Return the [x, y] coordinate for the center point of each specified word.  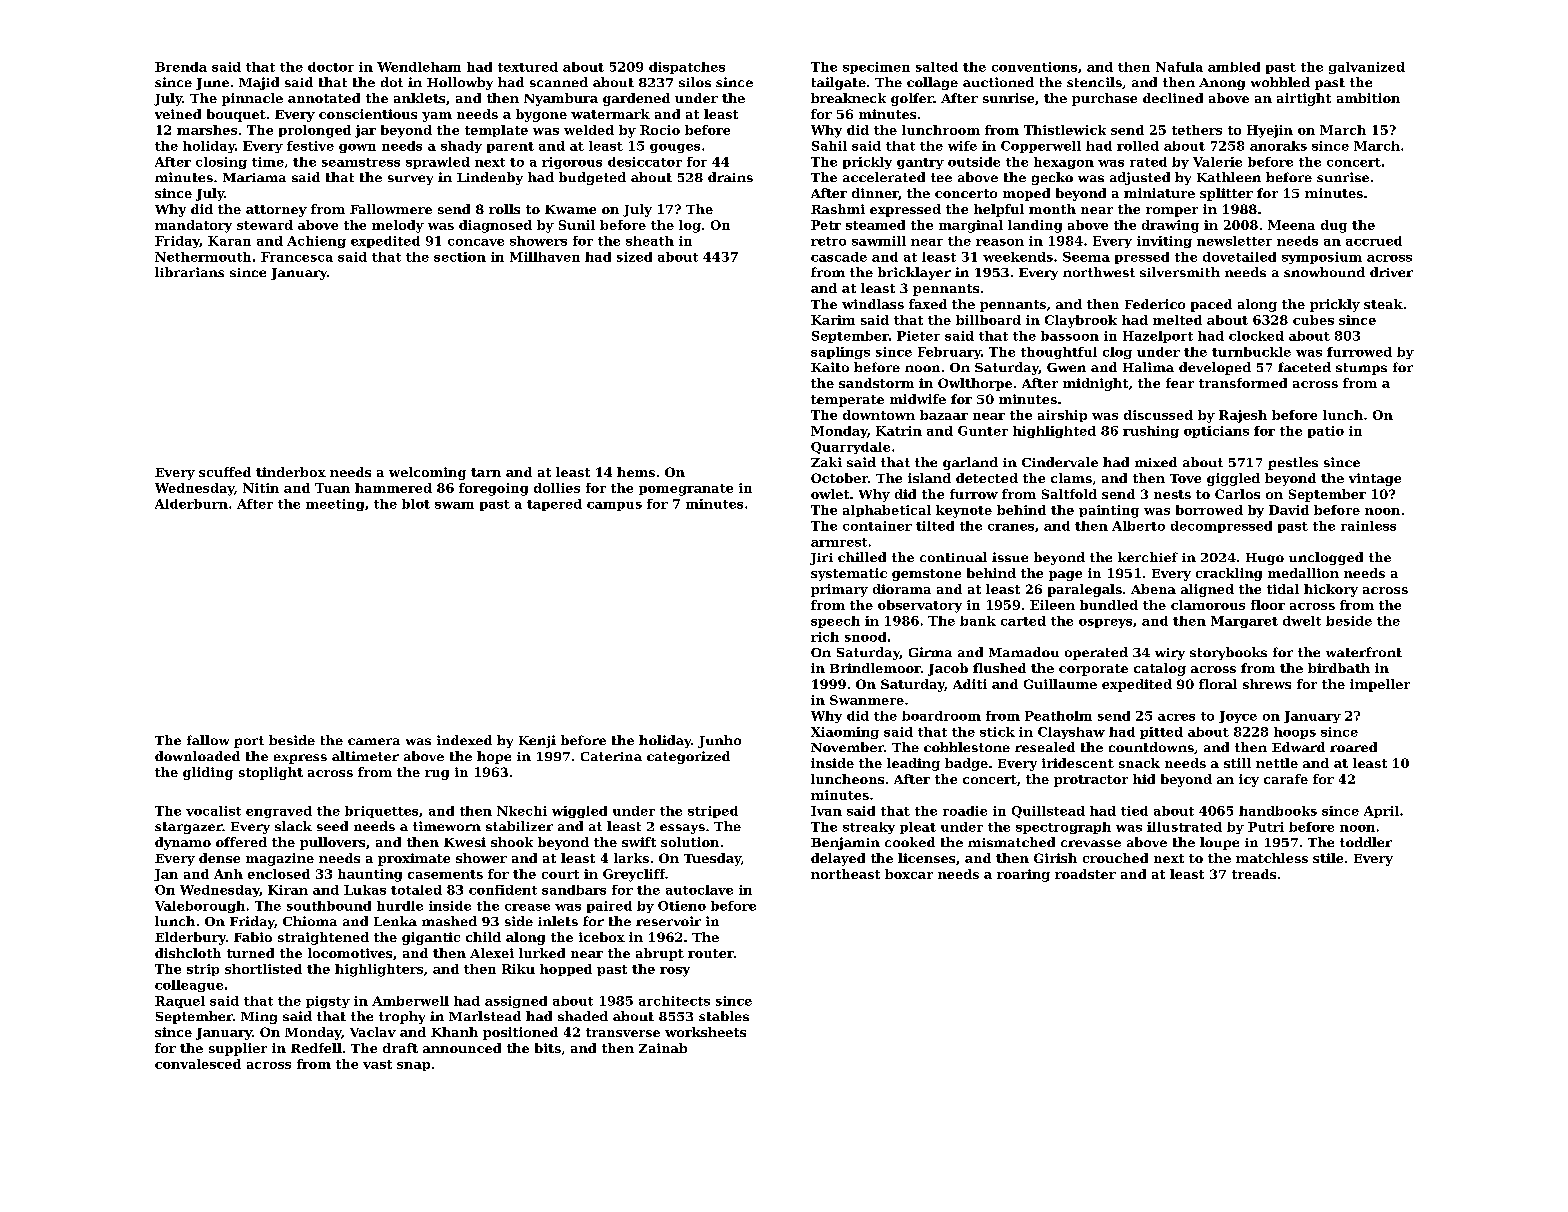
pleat [918, 828]
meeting [335, 505]
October [839, 478]
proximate [414, 859]
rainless [1368, 526]
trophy [402, 1017]
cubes [1313, 320]
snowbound [1324, 272]
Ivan [826, 811]
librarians [189, 272]
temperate [847, 401]
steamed [875, 225]
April [1381, 812]
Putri [1266, 827]
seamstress [361, 162]
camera [374, 741]
